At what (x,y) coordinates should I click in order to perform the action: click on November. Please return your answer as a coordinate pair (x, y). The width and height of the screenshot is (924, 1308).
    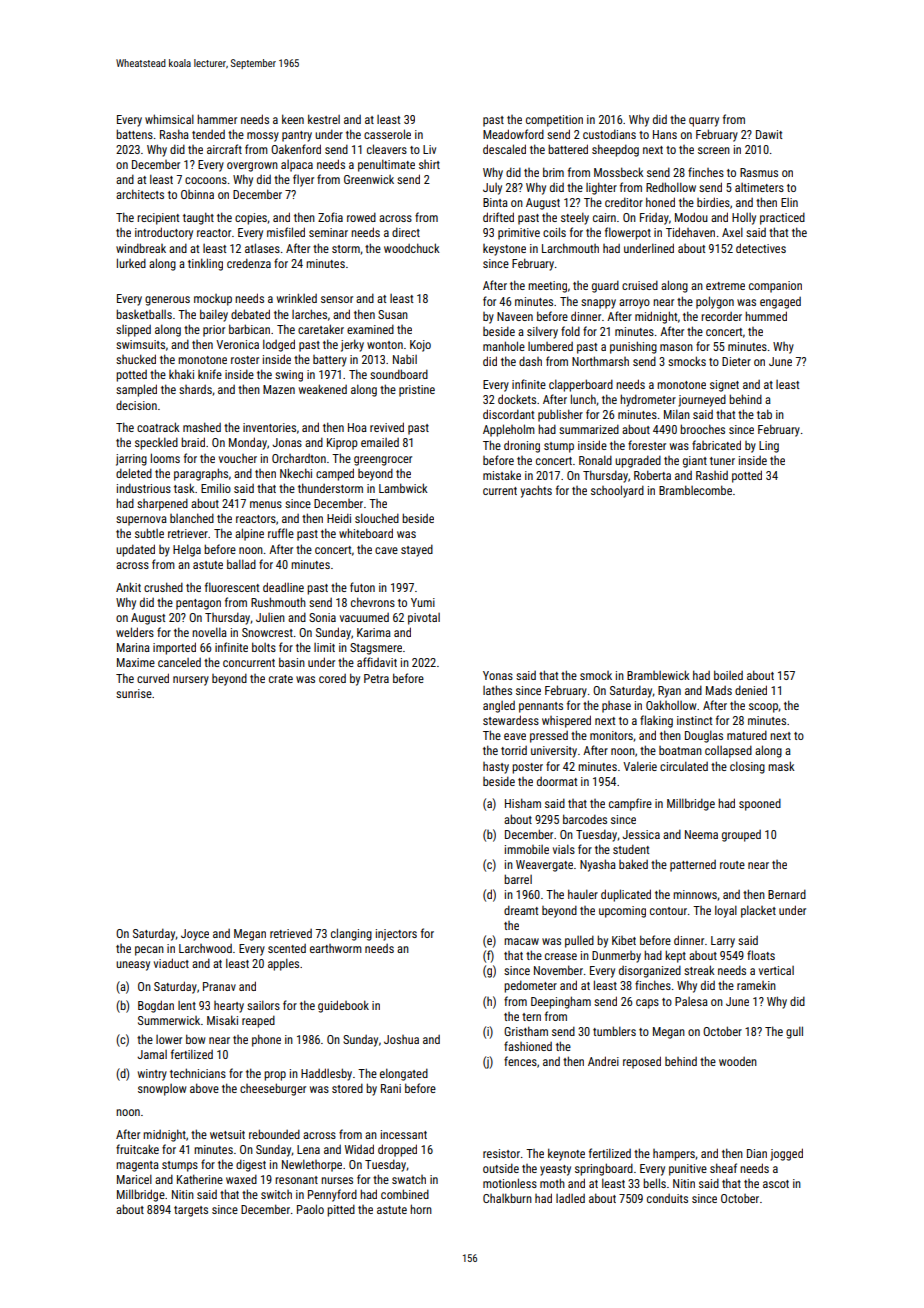
    Looking at the image, I should click on (558, 970).
